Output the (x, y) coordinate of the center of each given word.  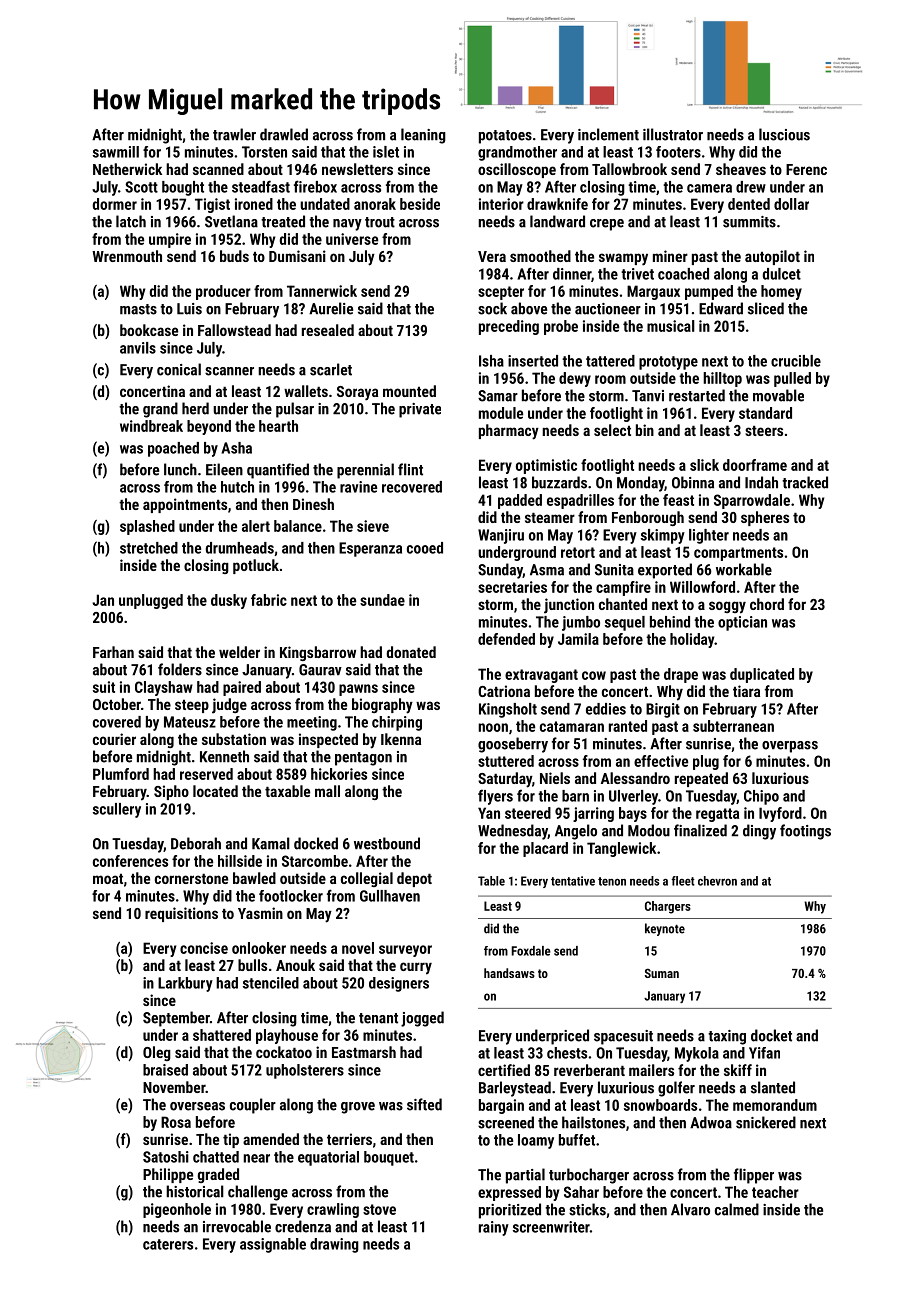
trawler (234, 134)
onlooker (259, 948)
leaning (423, 136)
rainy (494, 1228)
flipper (754, 1176)
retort (578, 552)
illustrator (673, 134)
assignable (273, 1245)
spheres (765, 518)
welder (239, 652)
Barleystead (515, 1089)
